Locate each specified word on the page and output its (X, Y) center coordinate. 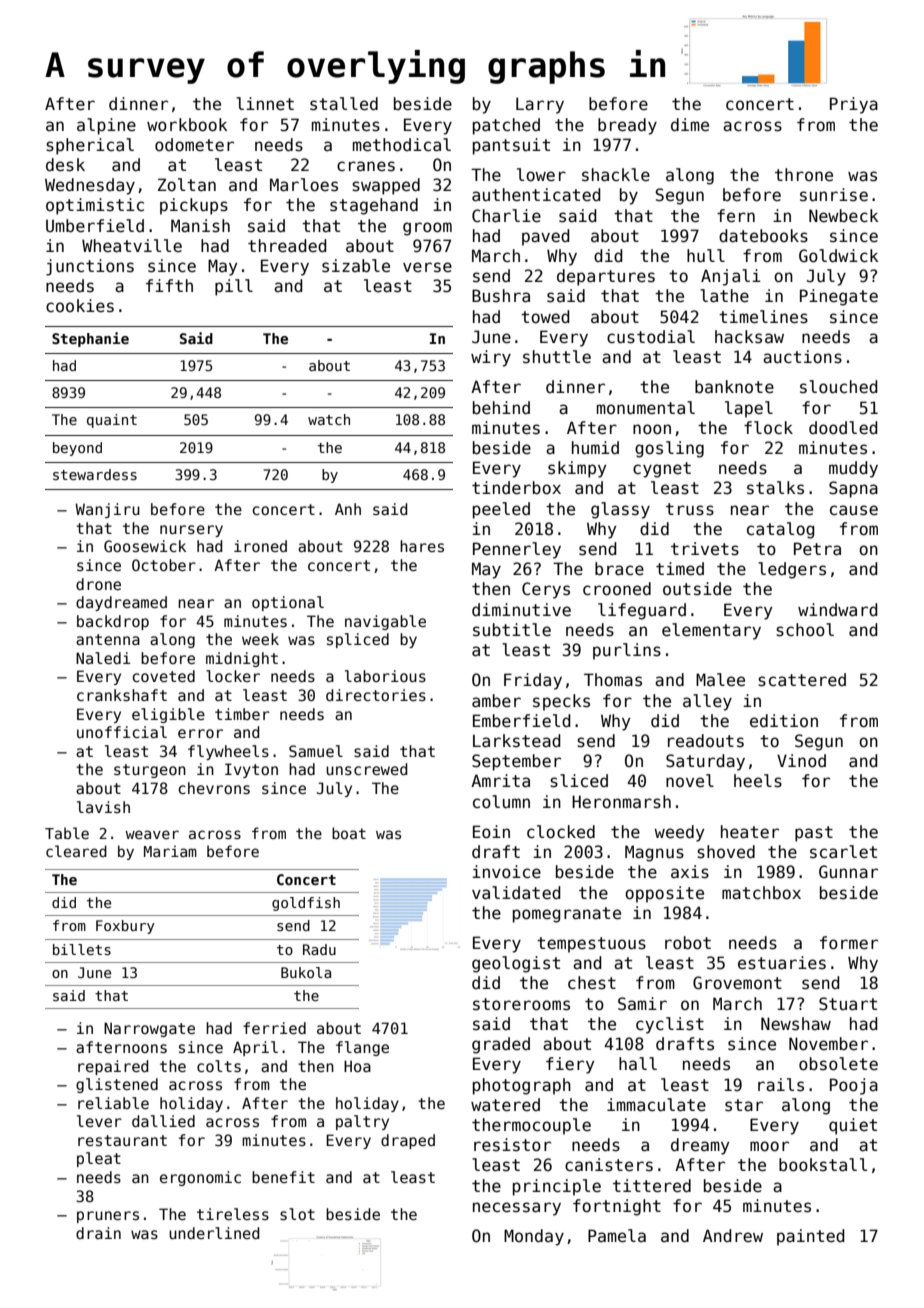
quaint (112, 421)
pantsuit (511, 146)
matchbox (761, 893)
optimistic (95, 206)
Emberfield (522, 721)
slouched (839, 387)
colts (219, 1066)
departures (606, 277)
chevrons (214, 788)
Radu (319, 949)
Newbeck (843, 216)
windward (838, 610)
